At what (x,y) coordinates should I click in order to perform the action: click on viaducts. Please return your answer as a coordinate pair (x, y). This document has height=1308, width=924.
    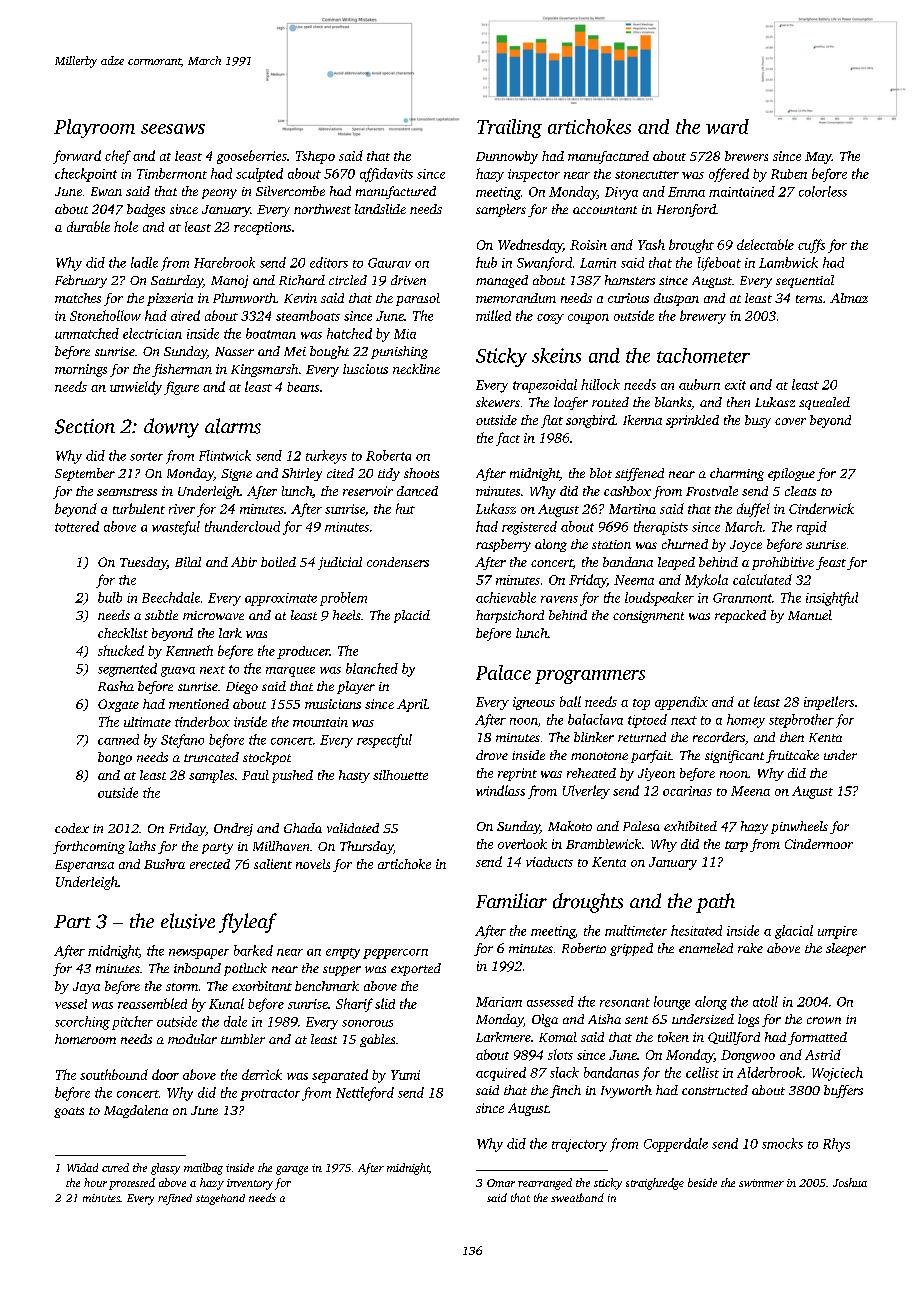
    Looking at the image, I should click on (549, 862).
